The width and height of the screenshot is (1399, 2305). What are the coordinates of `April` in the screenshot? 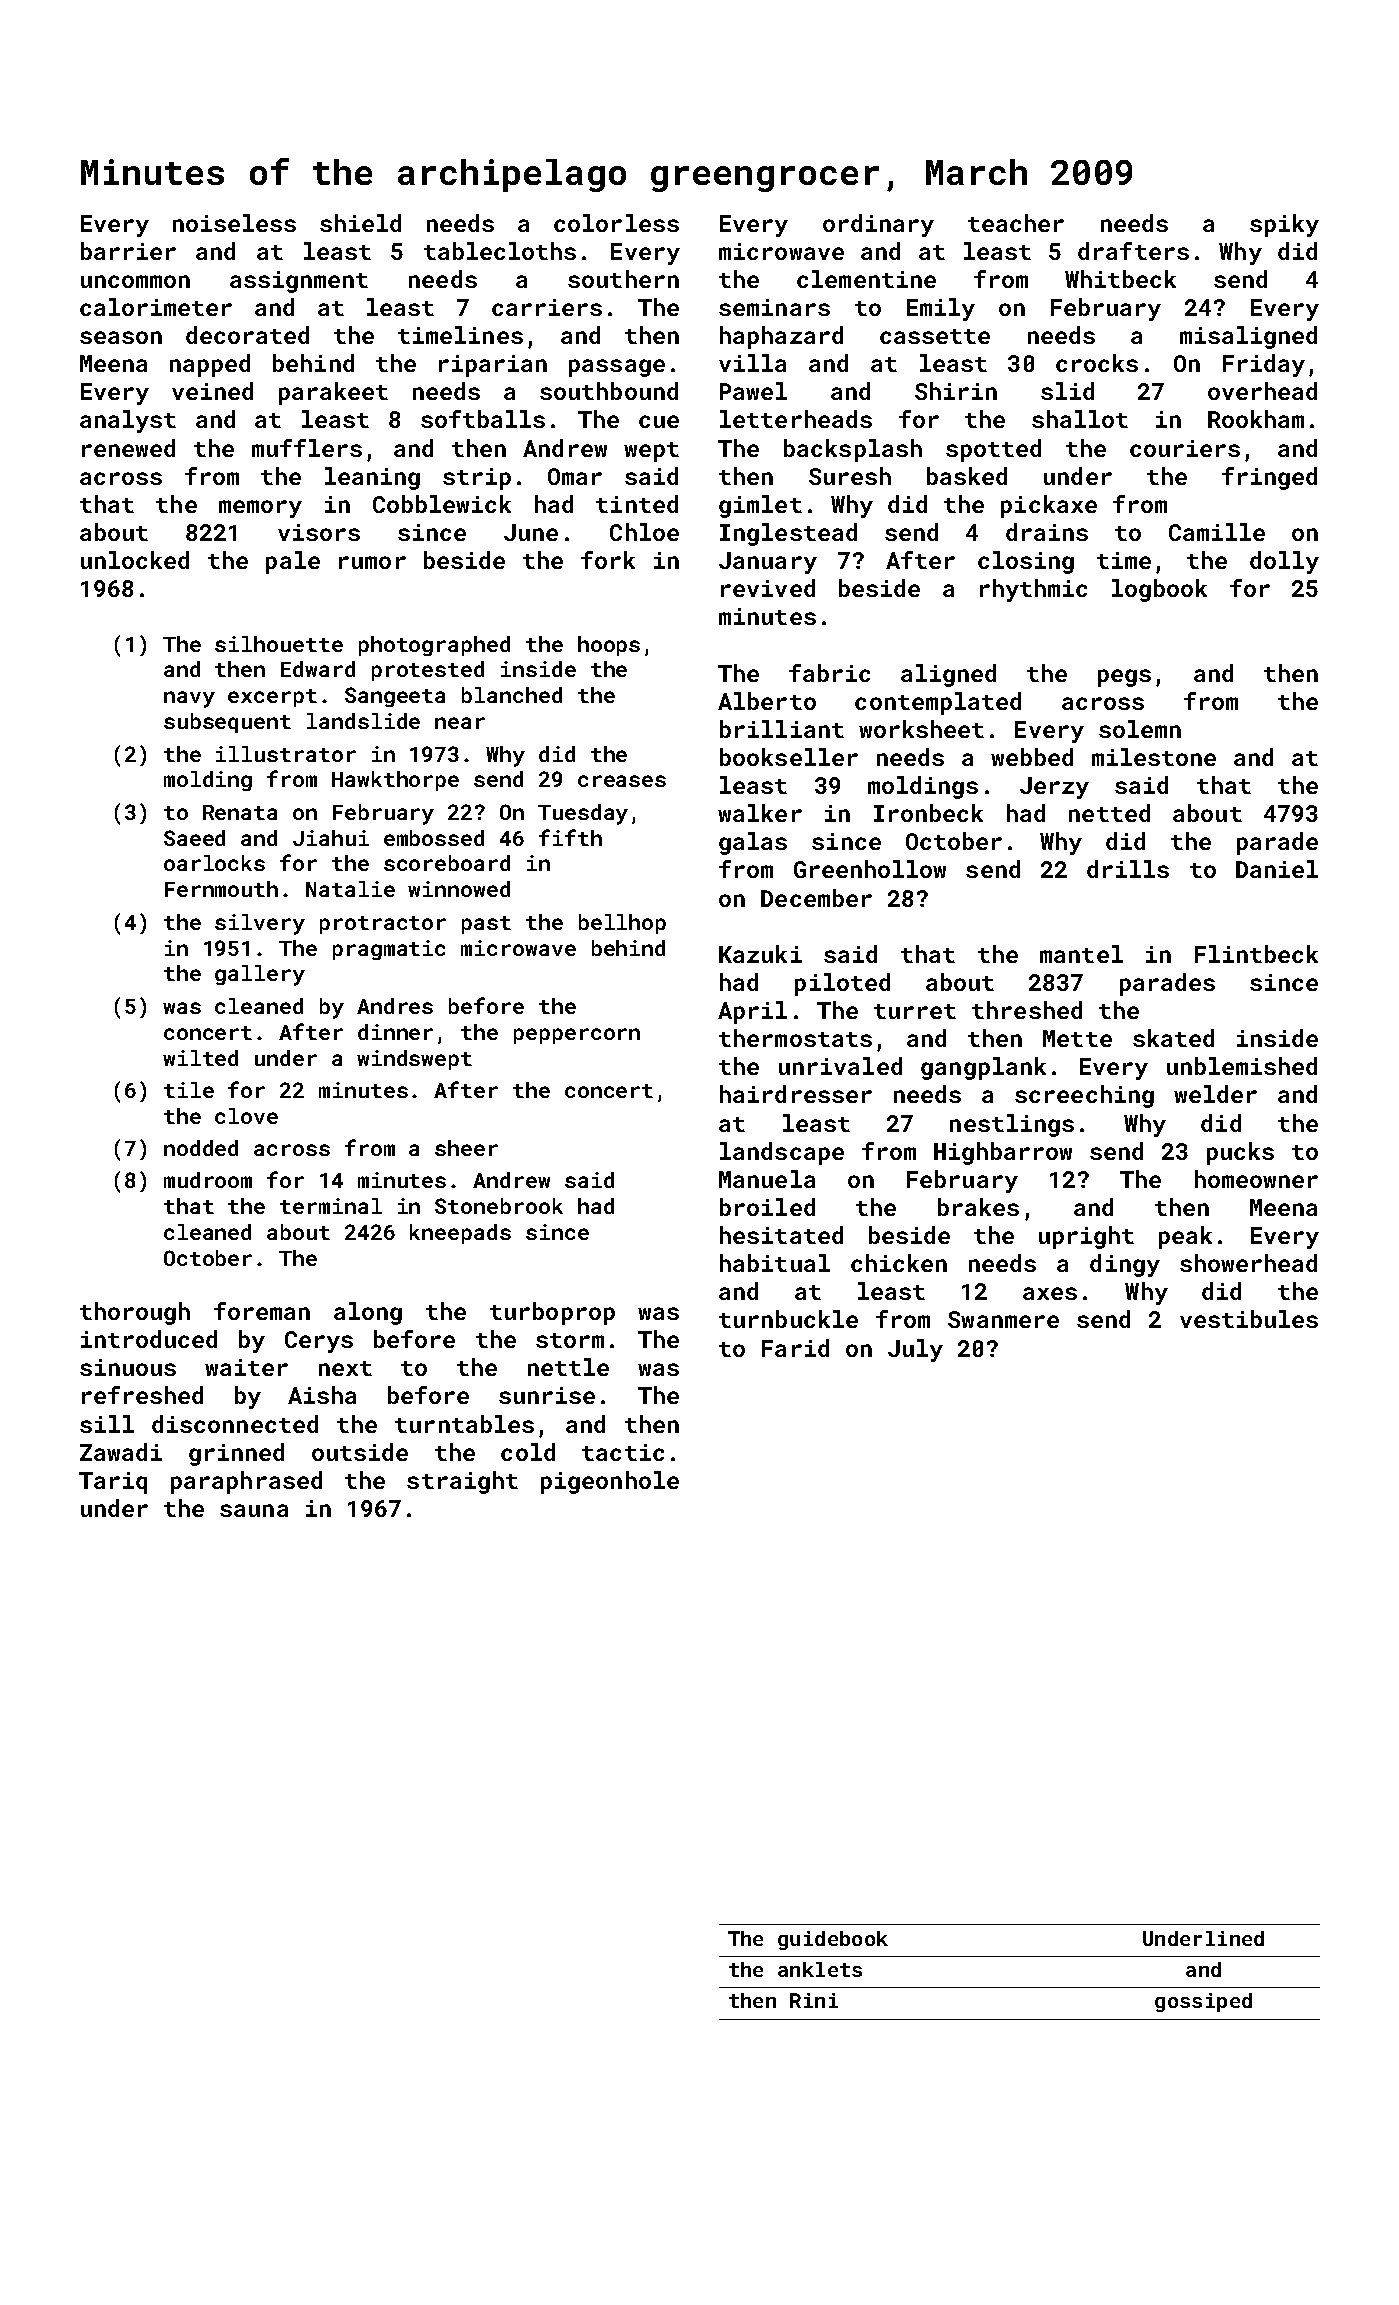 It's located at (752, 1012).
